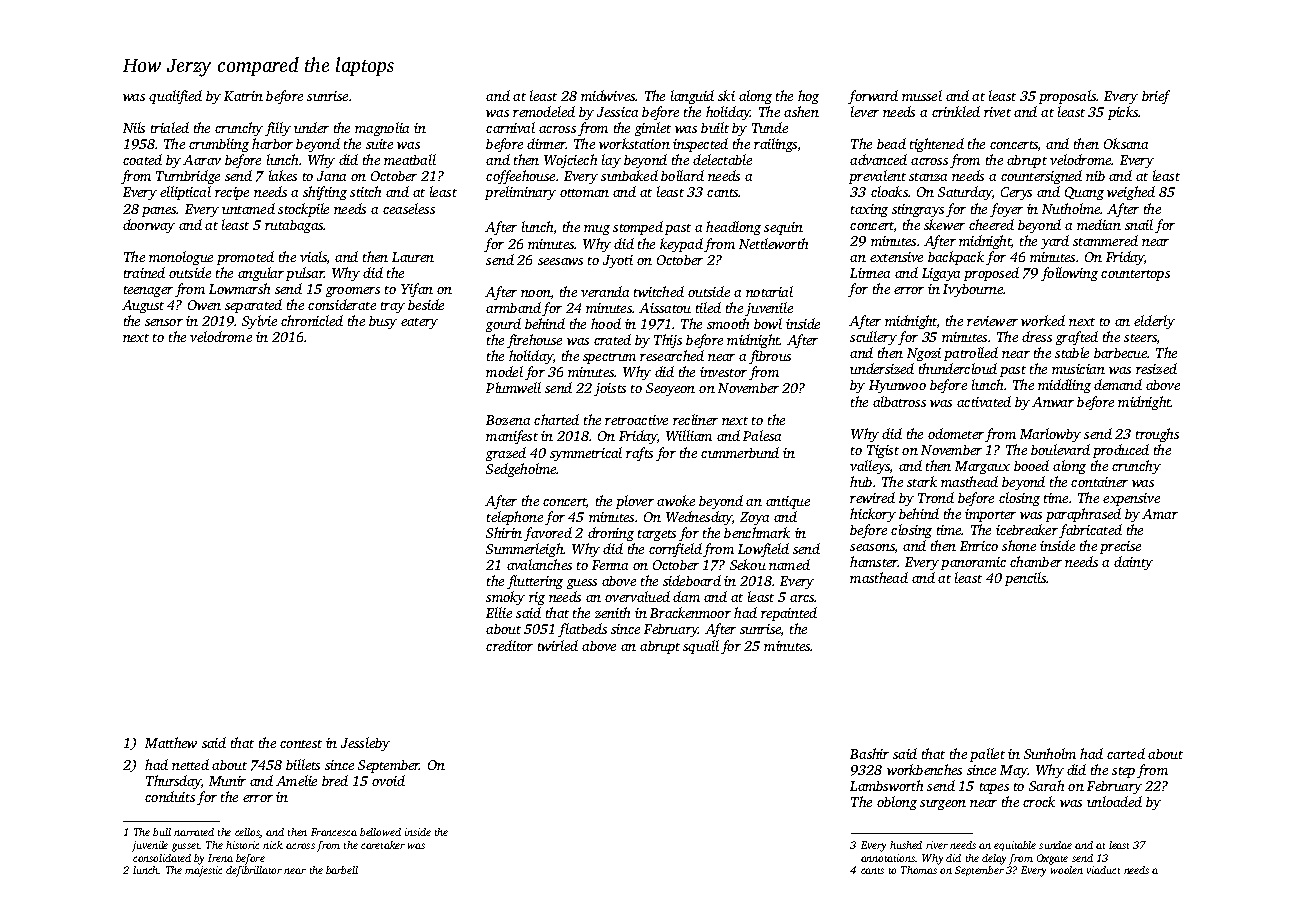 Image resolution: width=1308 pixels, height=924 pixels. I want to click on middling, so click(1064, 386).
